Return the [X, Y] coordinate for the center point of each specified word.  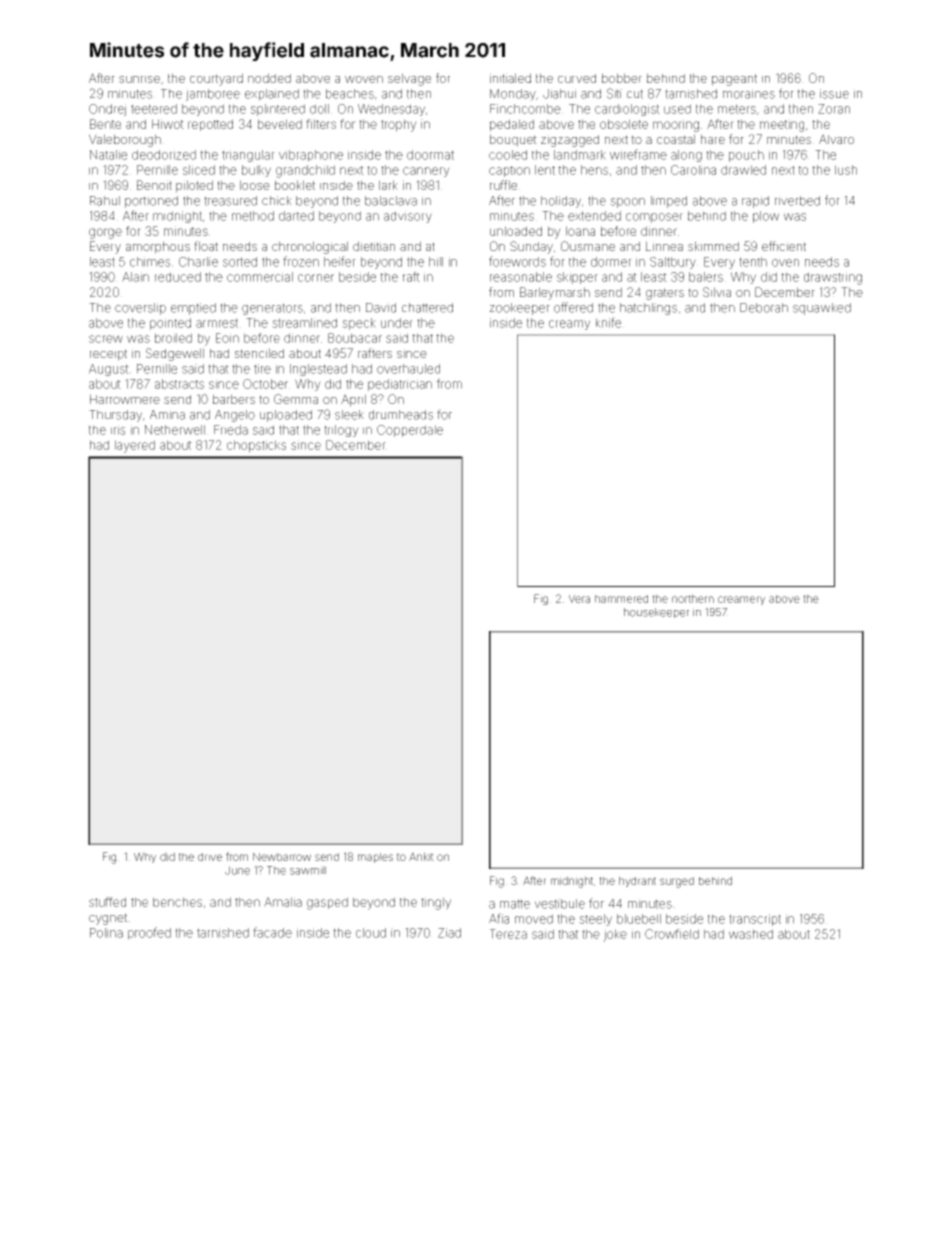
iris [118, 430]
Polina [106, 933]
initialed [510, 78]
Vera [579, 599]
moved [534, 919]
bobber [622, 78]
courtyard [216, 79]
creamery [741, 600]
